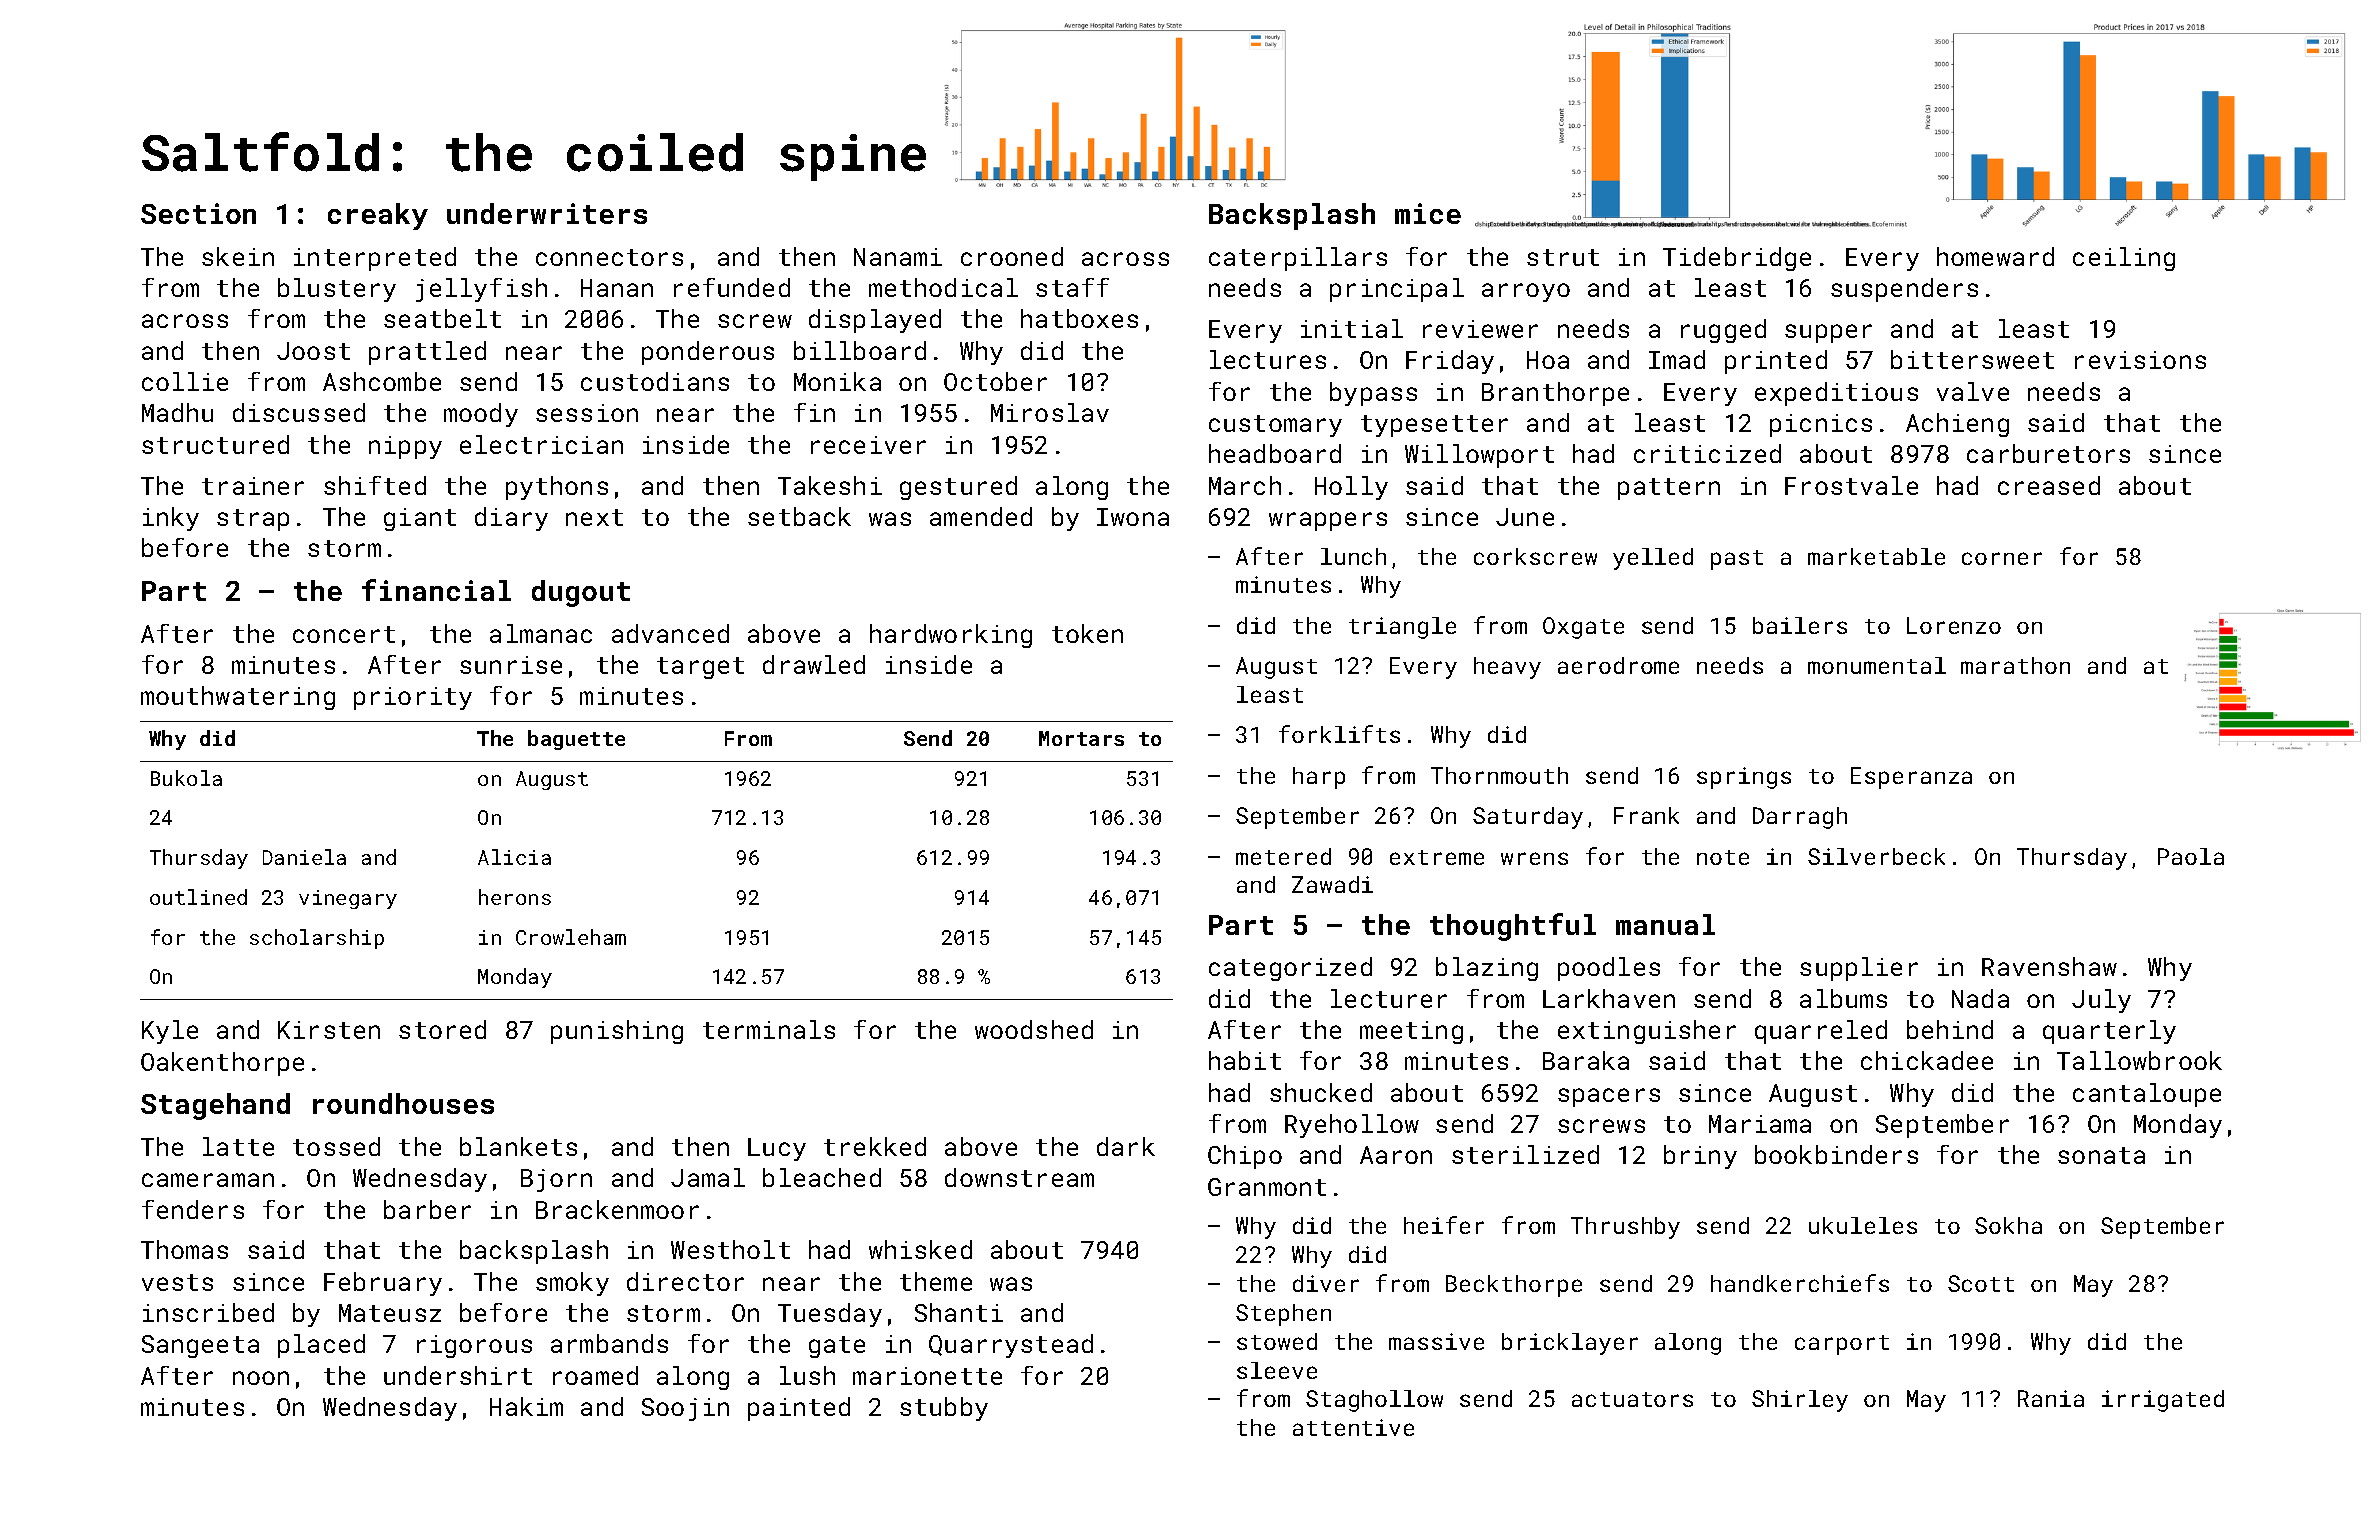  Describe the element at coordinates (261, 1378) in the document. I see `noon` at that location.
